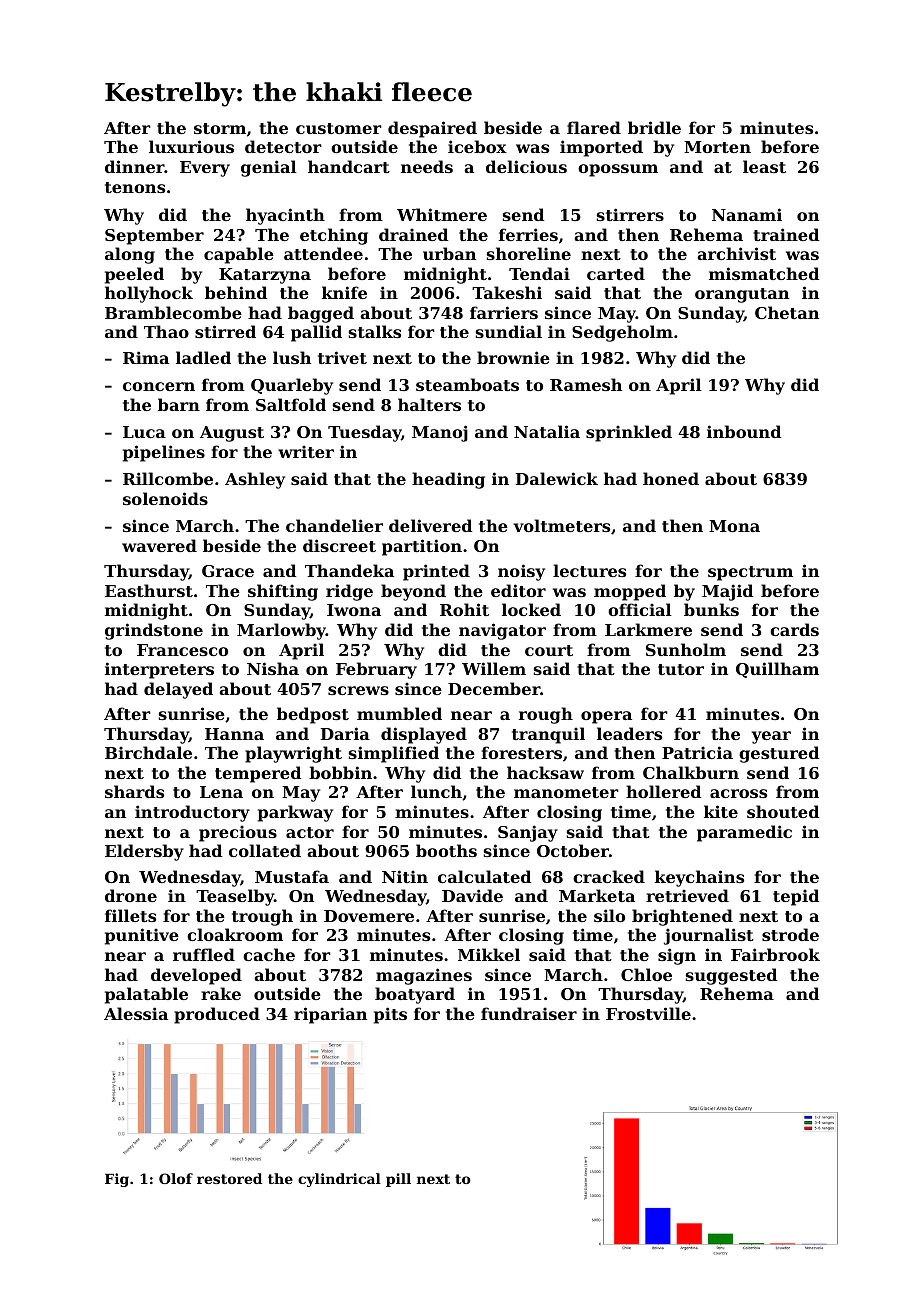 The height and width of the screenshot is (1308, 924). What do you see at coordinates (334, 525) in the screenshot?
I see `chandelier` at bounding box center [334, 525].
